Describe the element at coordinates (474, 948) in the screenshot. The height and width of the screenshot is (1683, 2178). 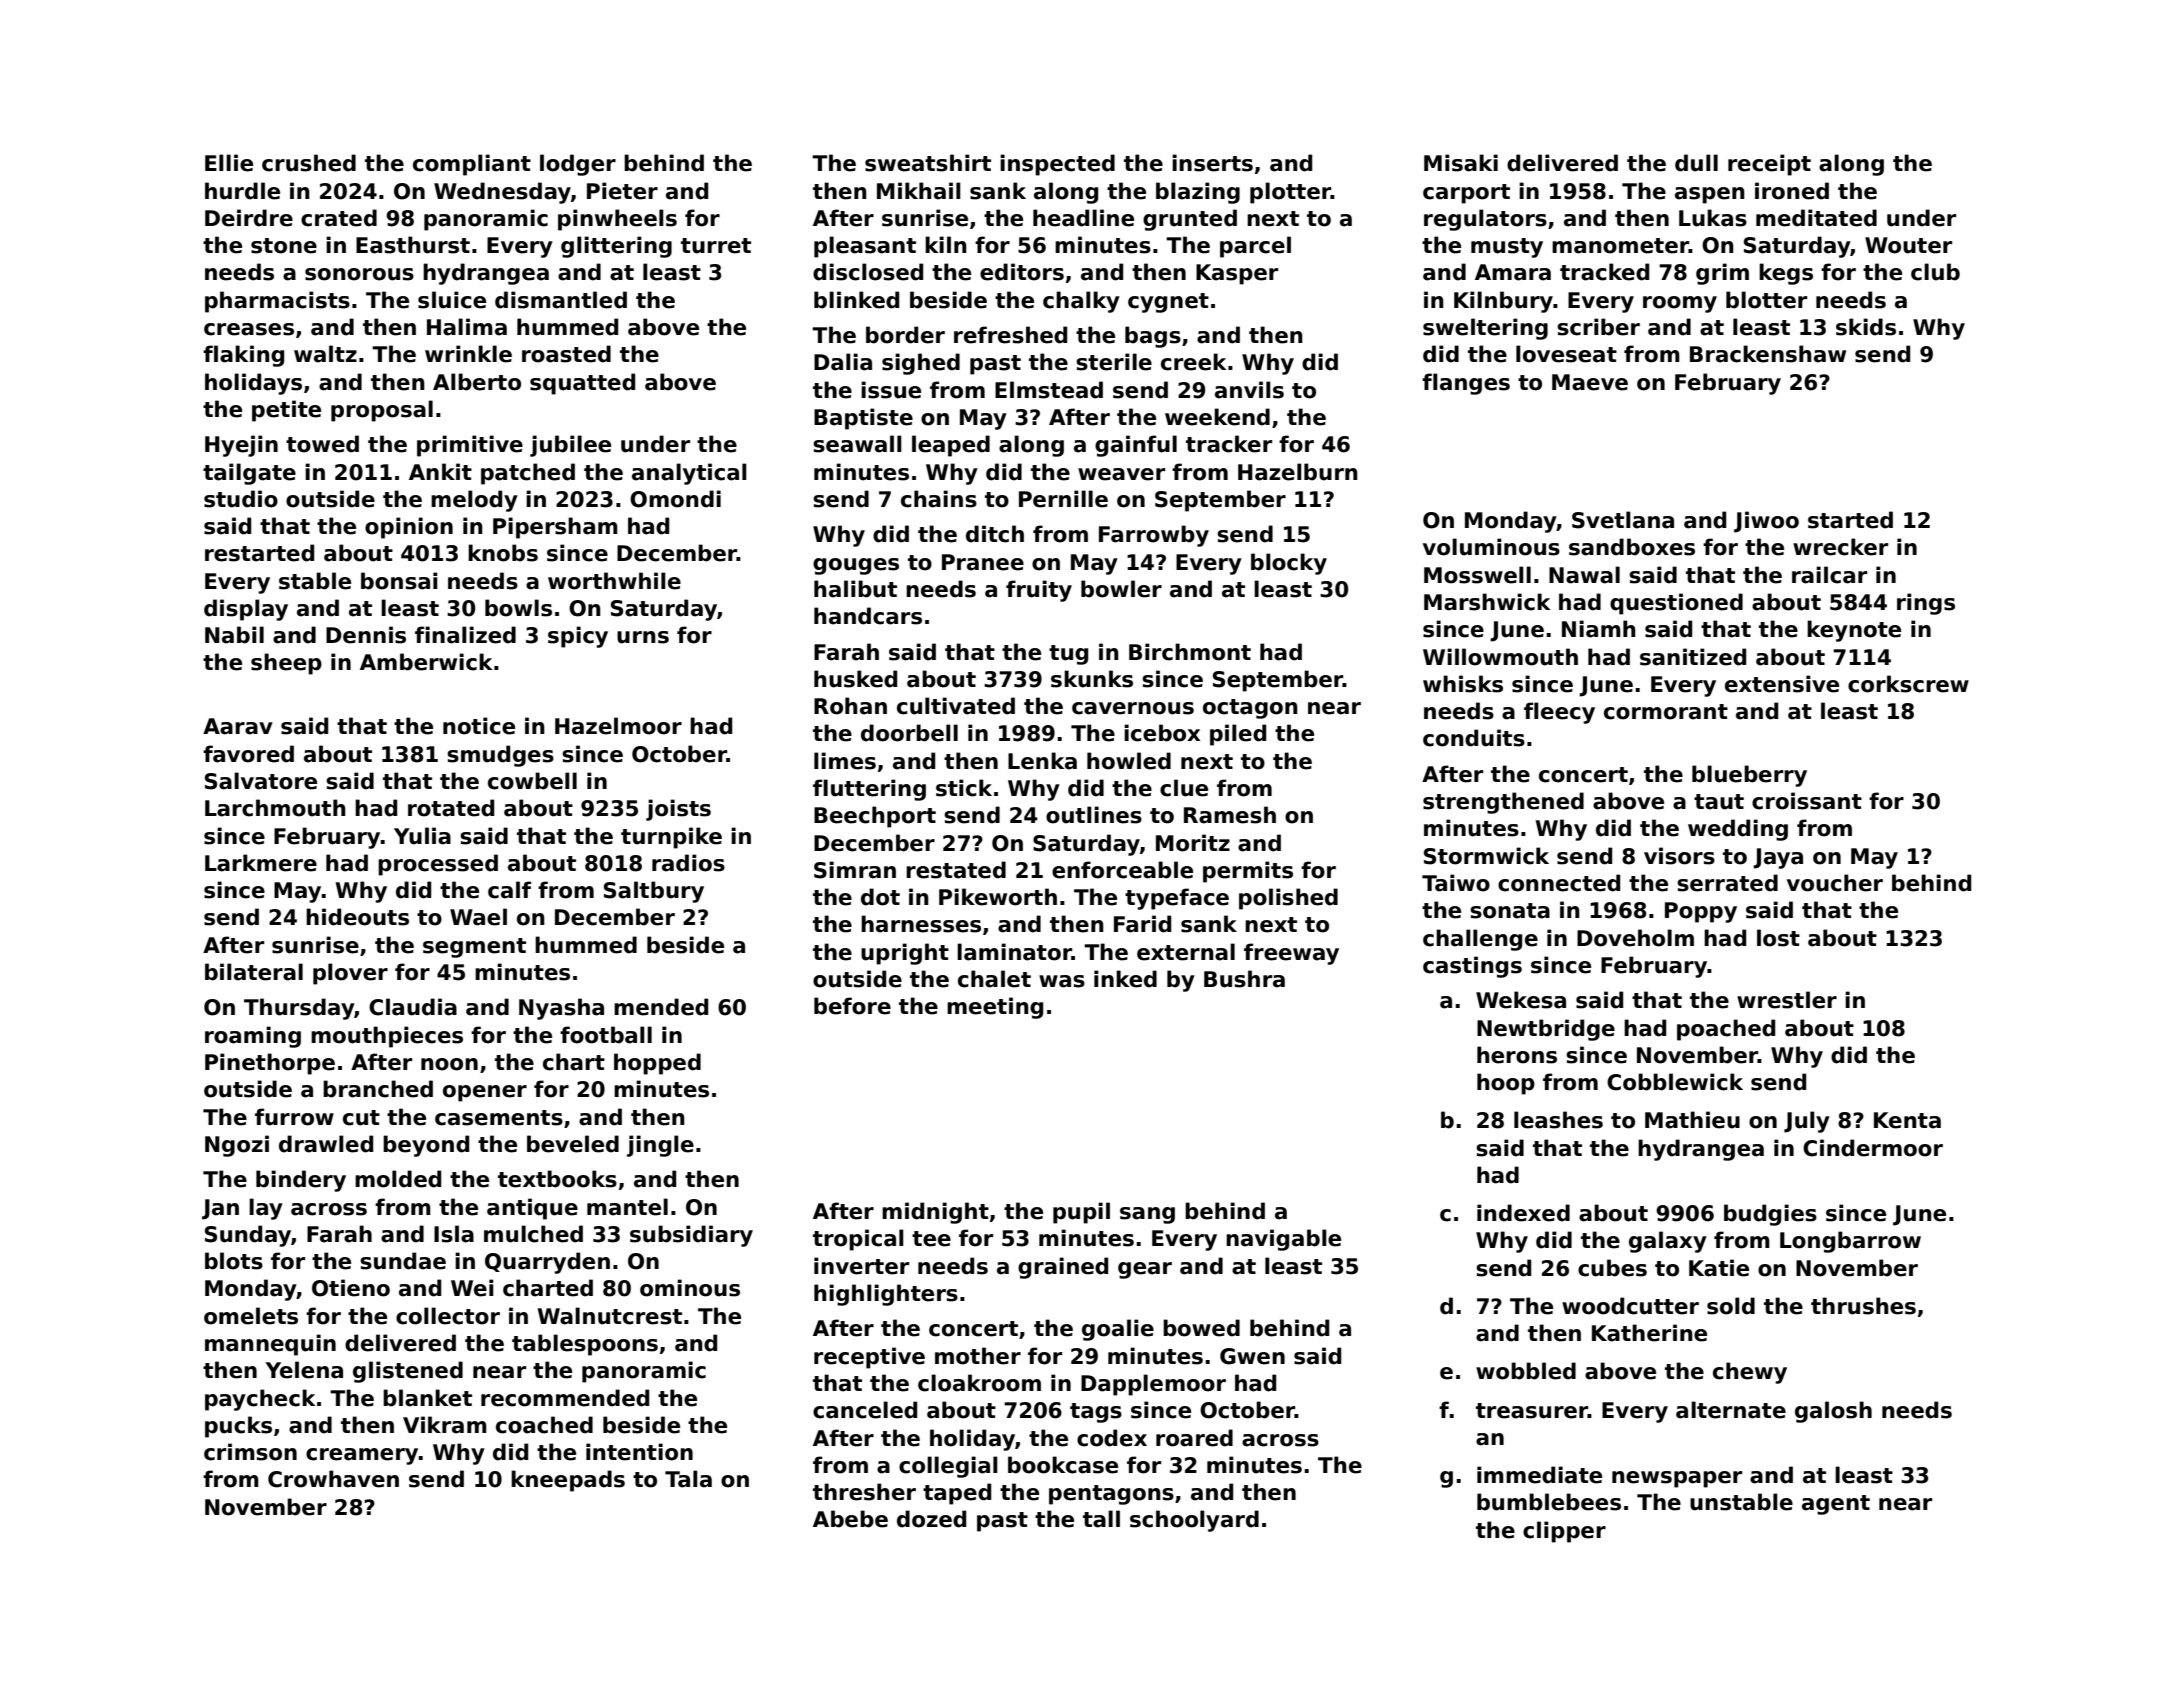
I see `segment` at that location.
